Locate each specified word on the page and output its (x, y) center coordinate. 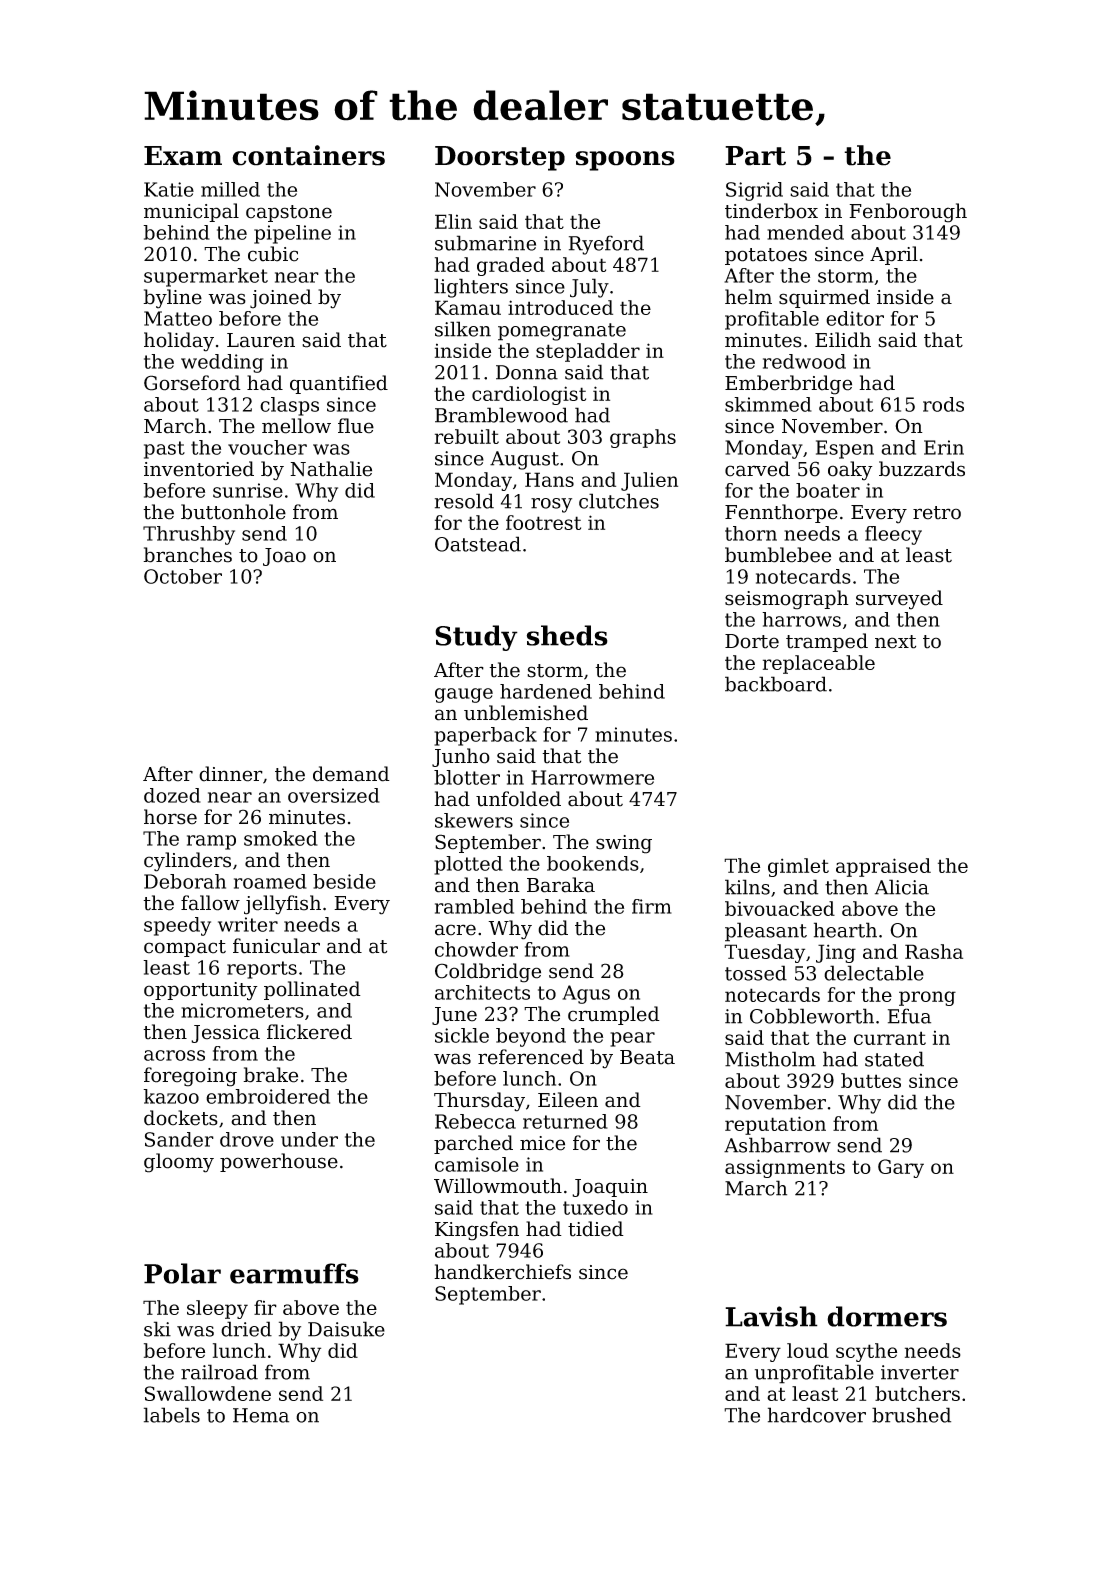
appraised (883, 867)
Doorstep (500, 158)
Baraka (561, 885)
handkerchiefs (502, 1272)
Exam (183, 156)
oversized (334, 795)
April (894, 255)
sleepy (217, 1309)
